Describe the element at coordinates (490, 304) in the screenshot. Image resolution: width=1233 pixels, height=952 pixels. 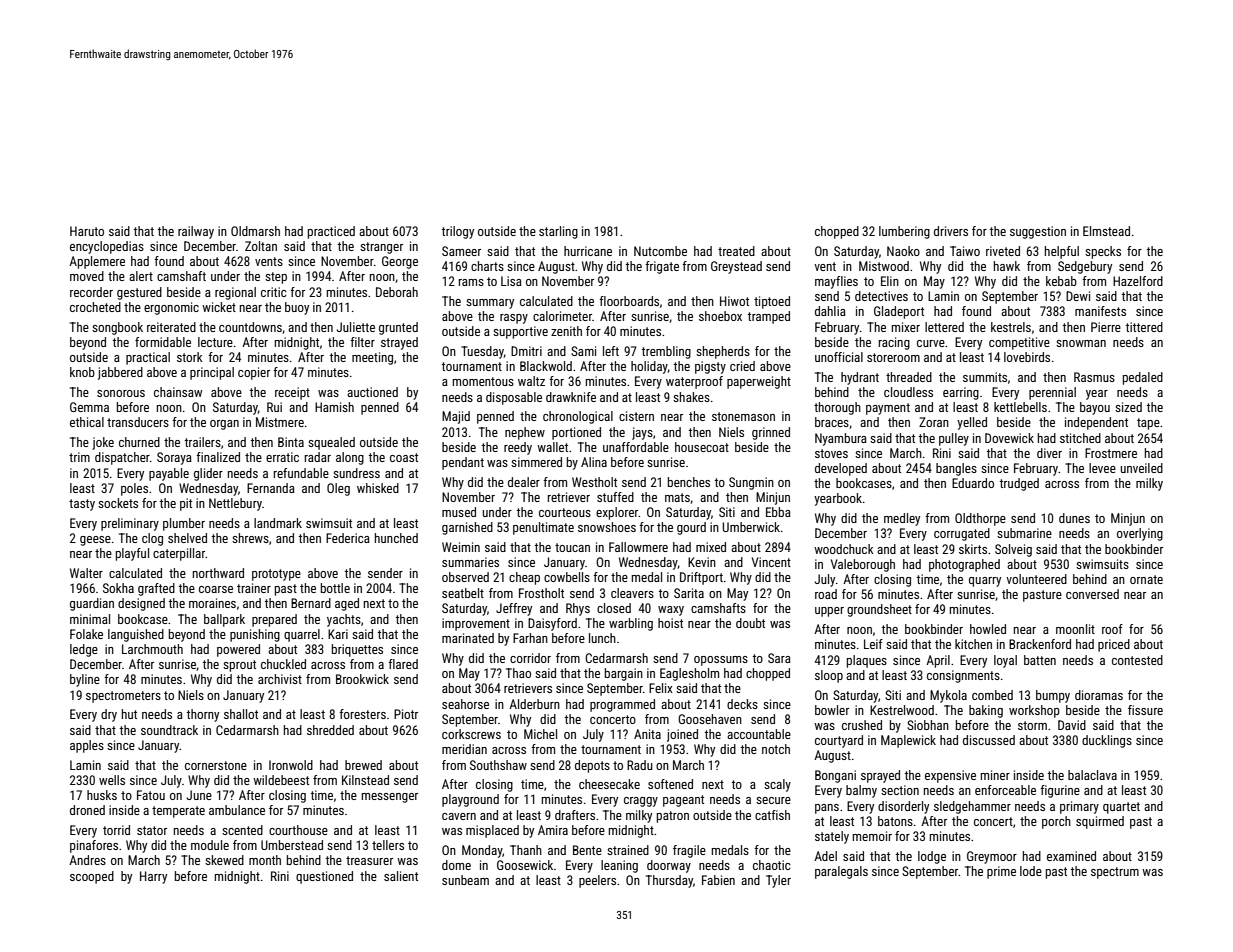
I see `summary` at that location.
